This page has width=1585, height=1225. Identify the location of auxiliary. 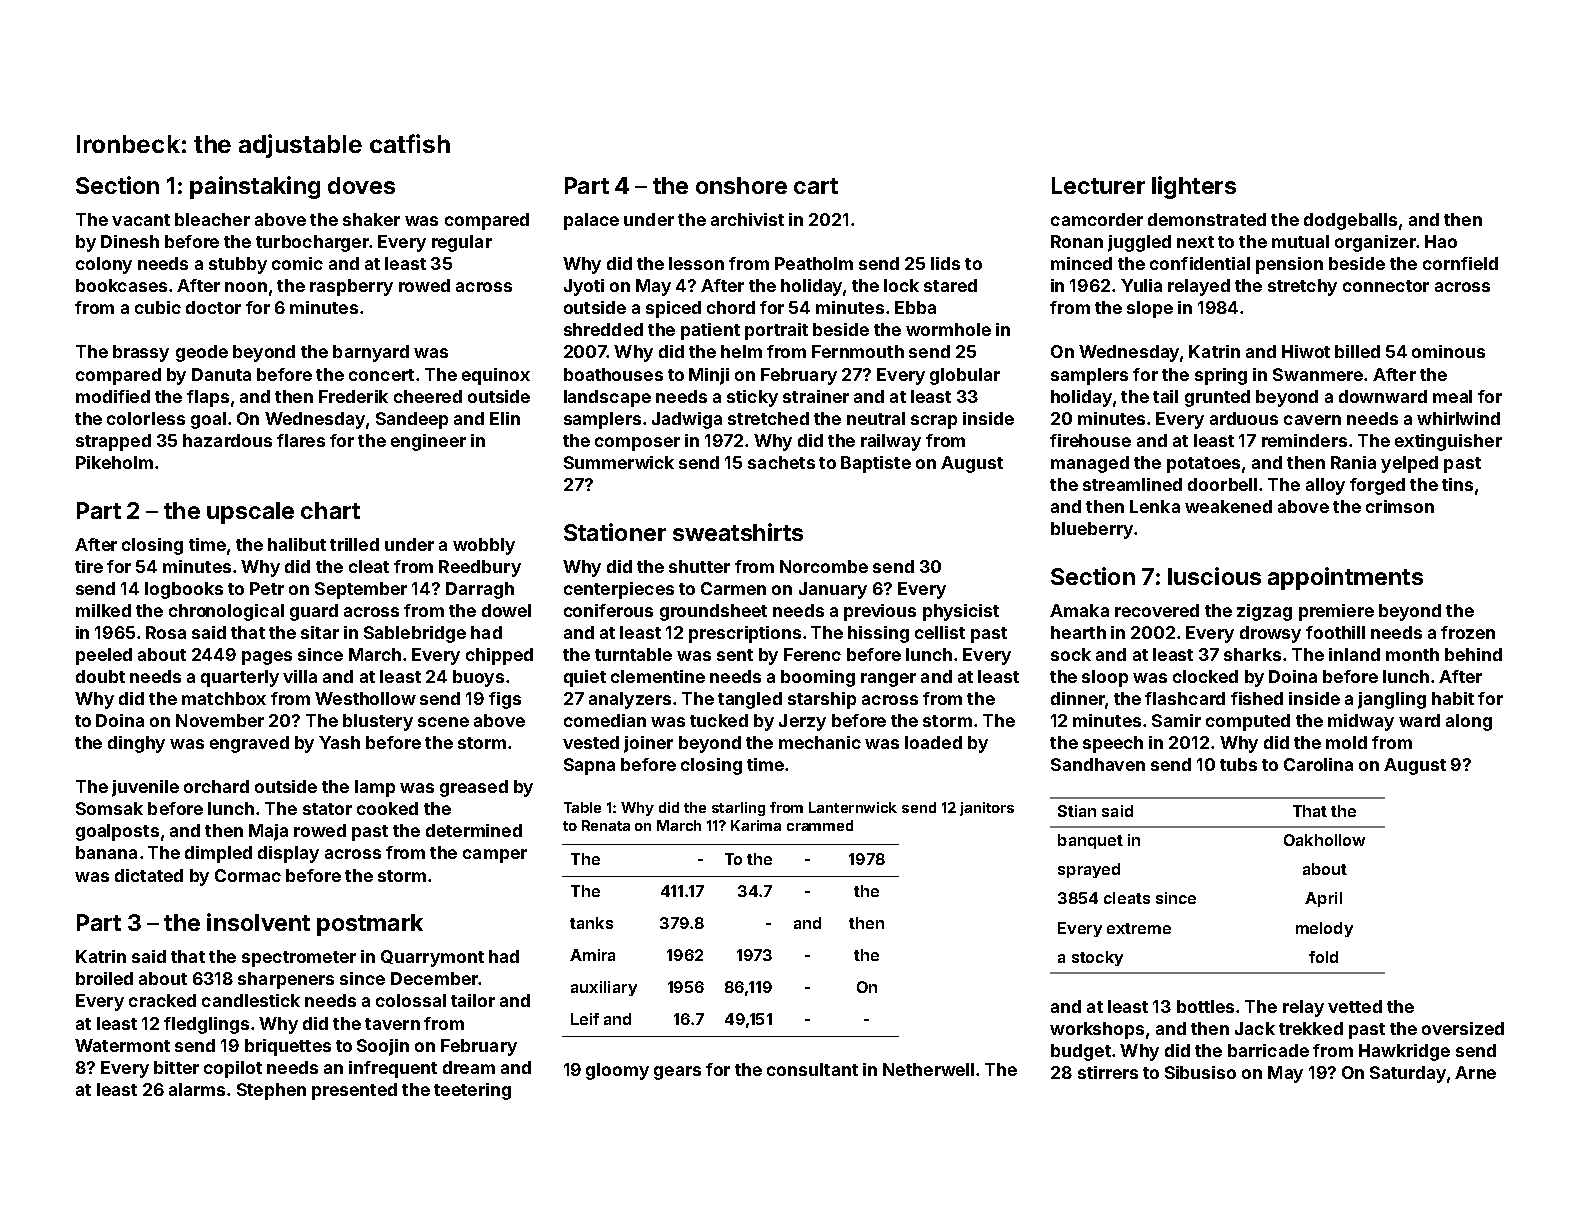
(604, 988).
